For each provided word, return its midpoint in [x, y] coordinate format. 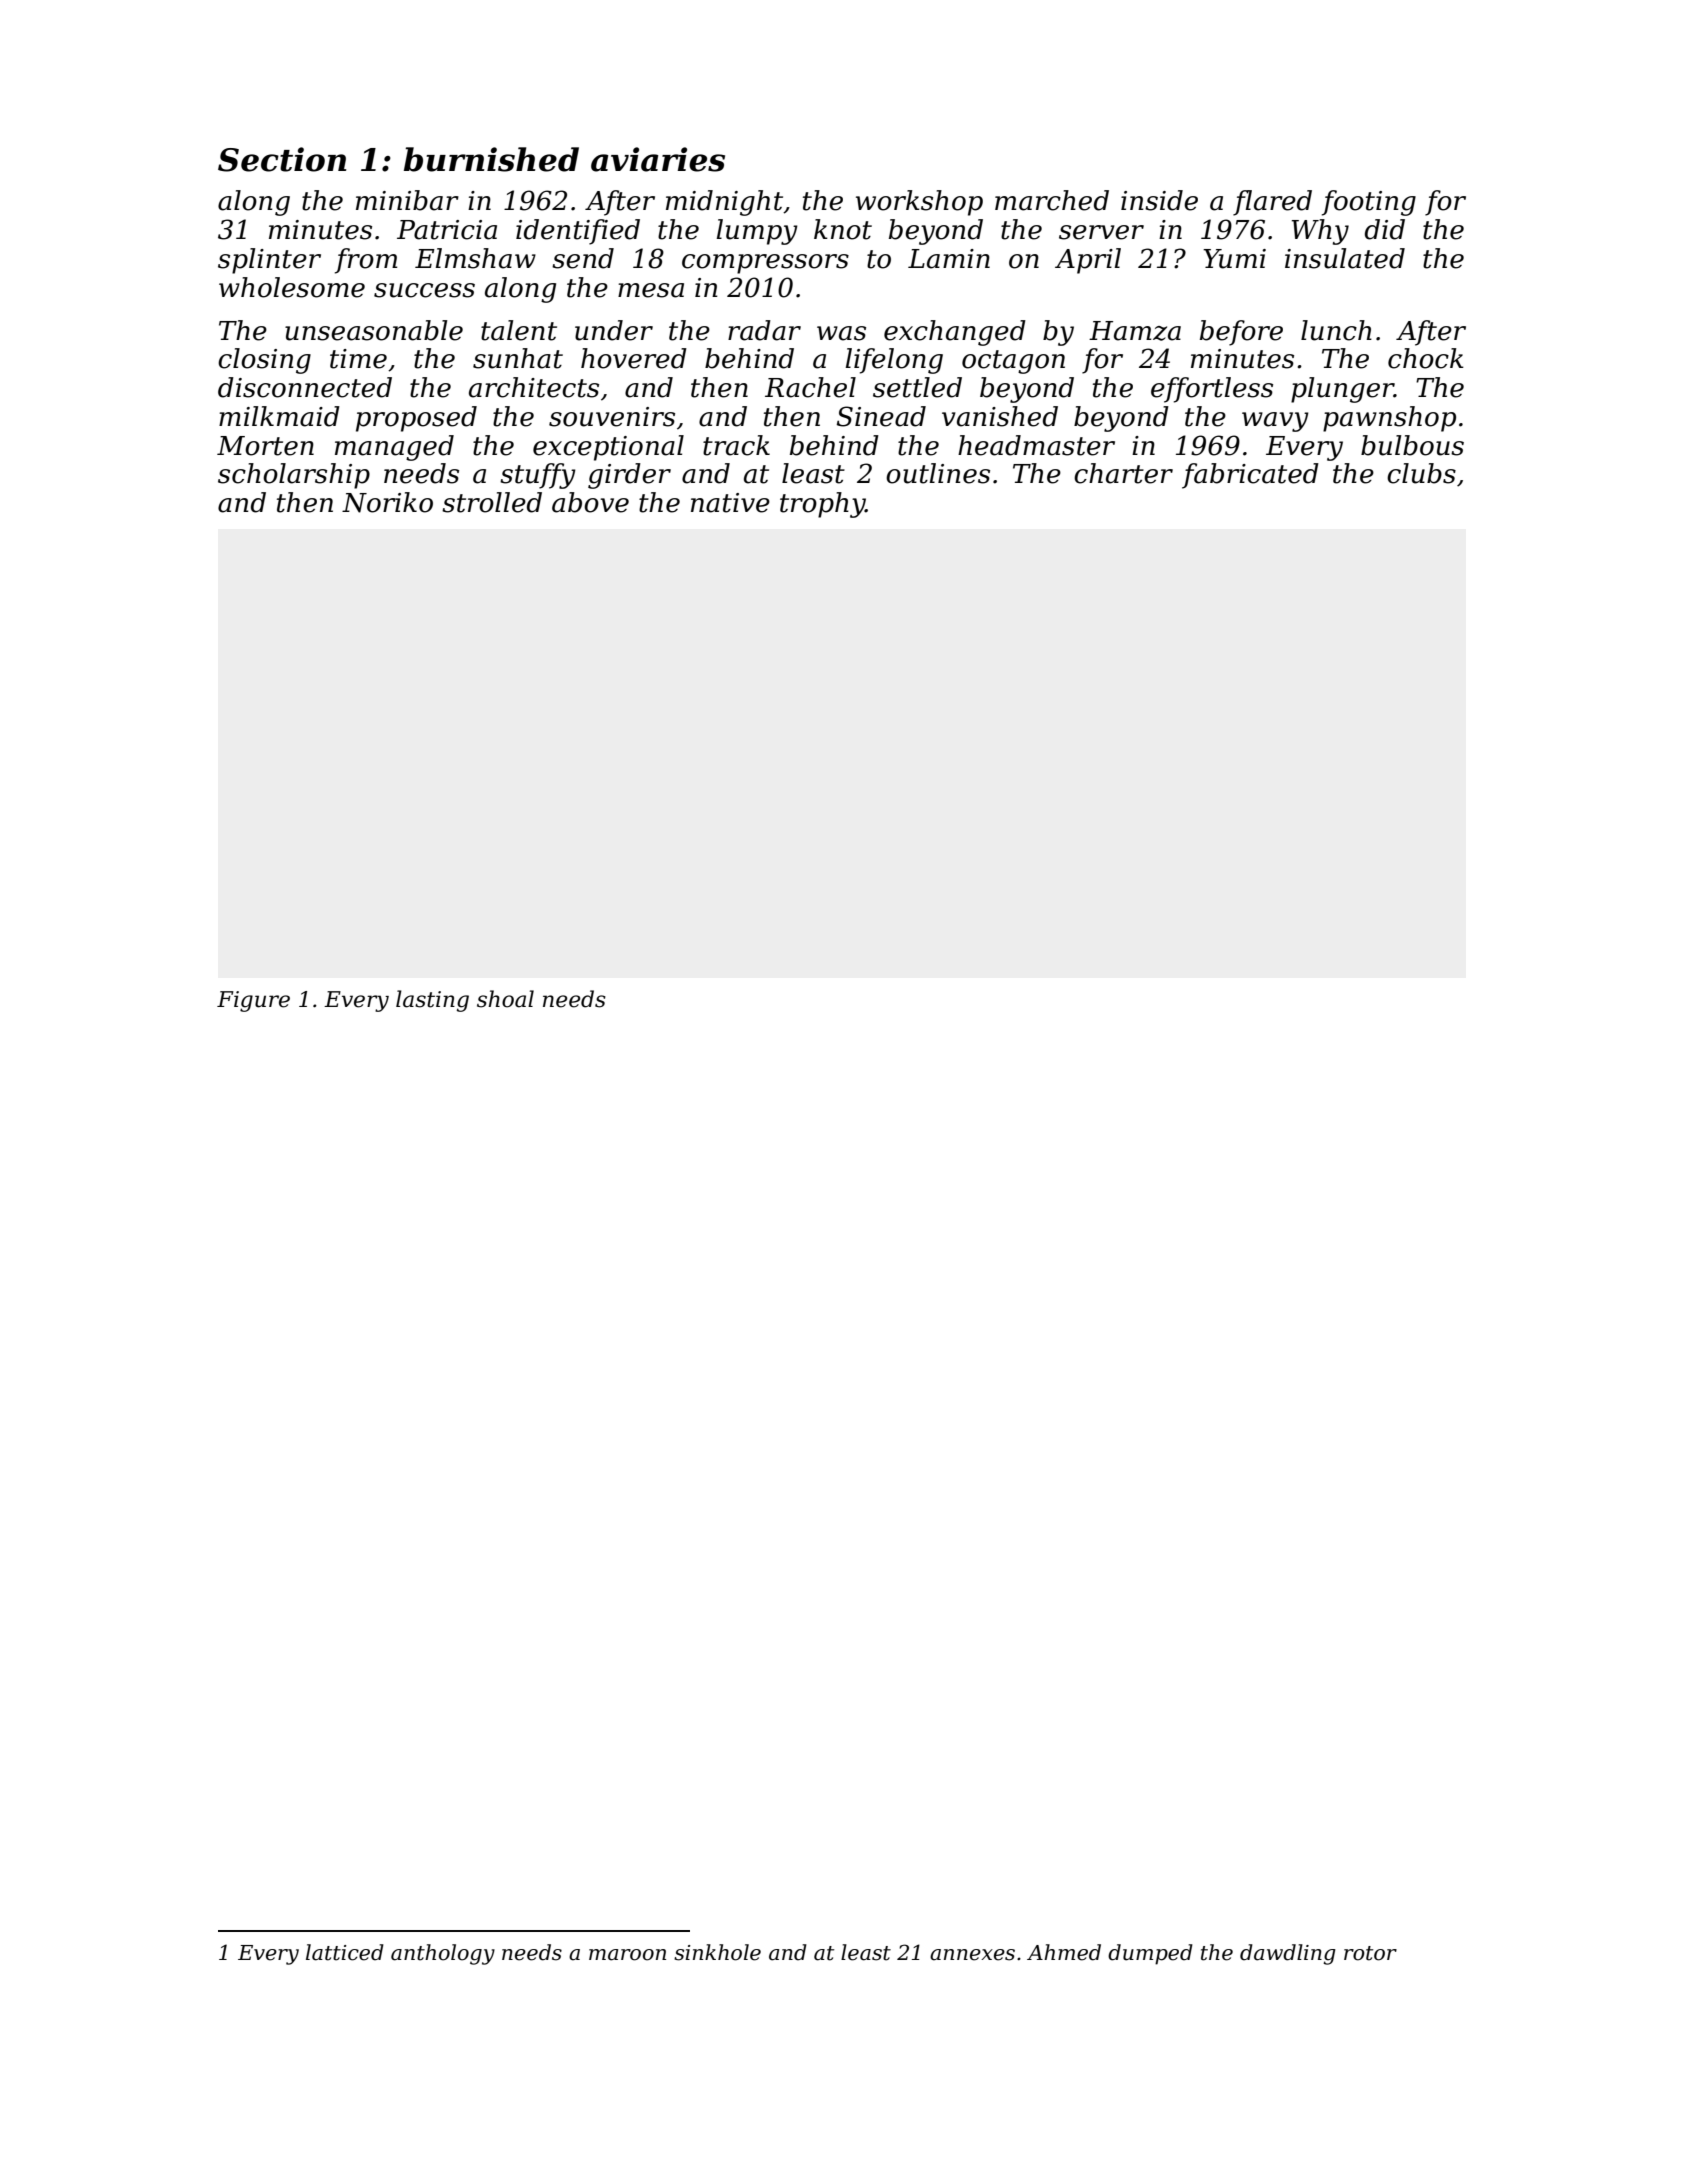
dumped [1150, 1954]
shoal [505, 999]
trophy [822, 505]
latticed [345, 1952]
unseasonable [374, 330]
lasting [432, 1001]
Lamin [949, 259]
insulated [1345, 258]
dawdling [1288, 1954]
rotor [1370, 1953]
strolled [492, 502]
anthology [443, 1954]
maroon [627, 1955]
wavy [1275, 422]
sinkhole [717, 1952]
